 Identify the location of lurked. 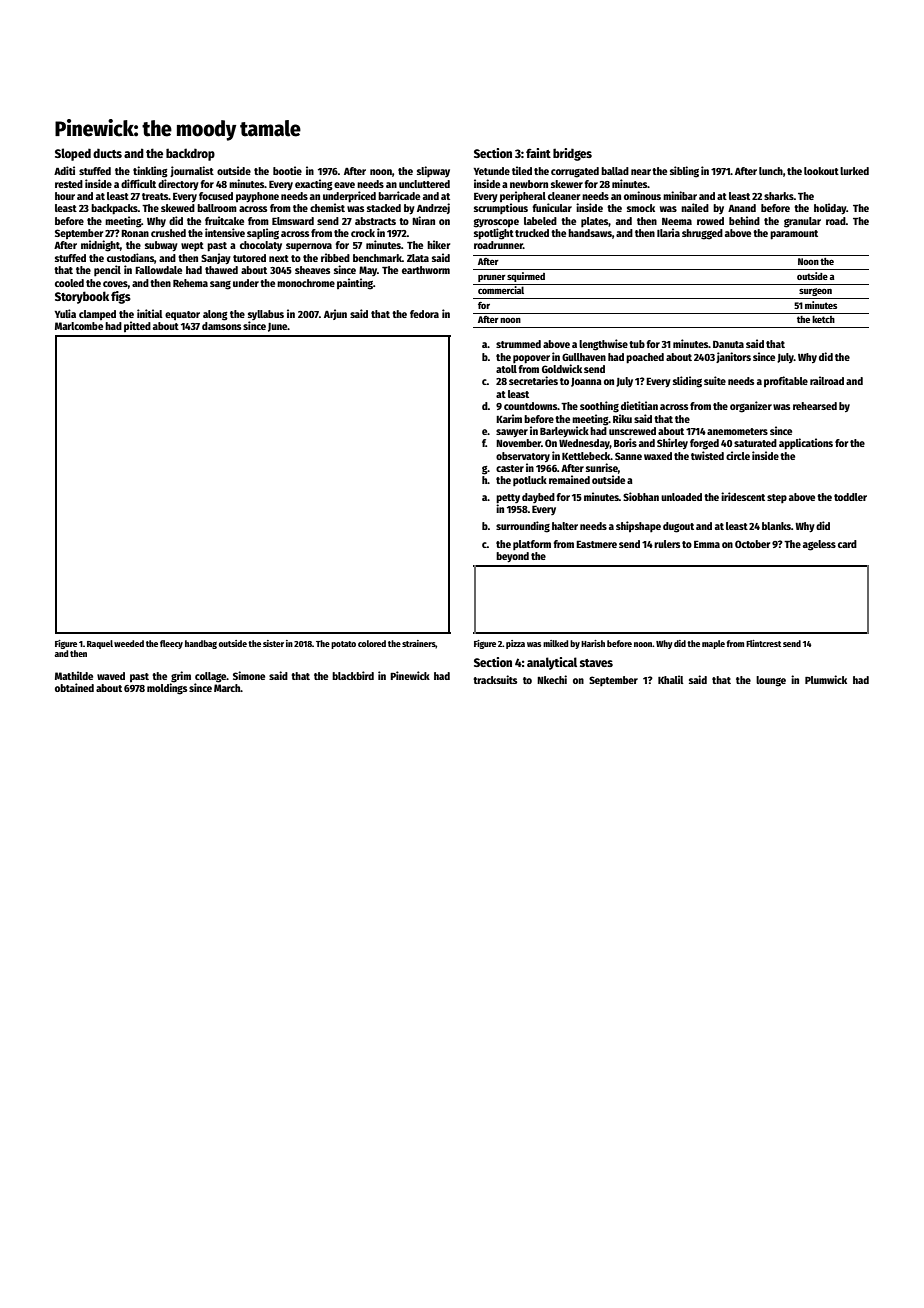
(854, 171).
